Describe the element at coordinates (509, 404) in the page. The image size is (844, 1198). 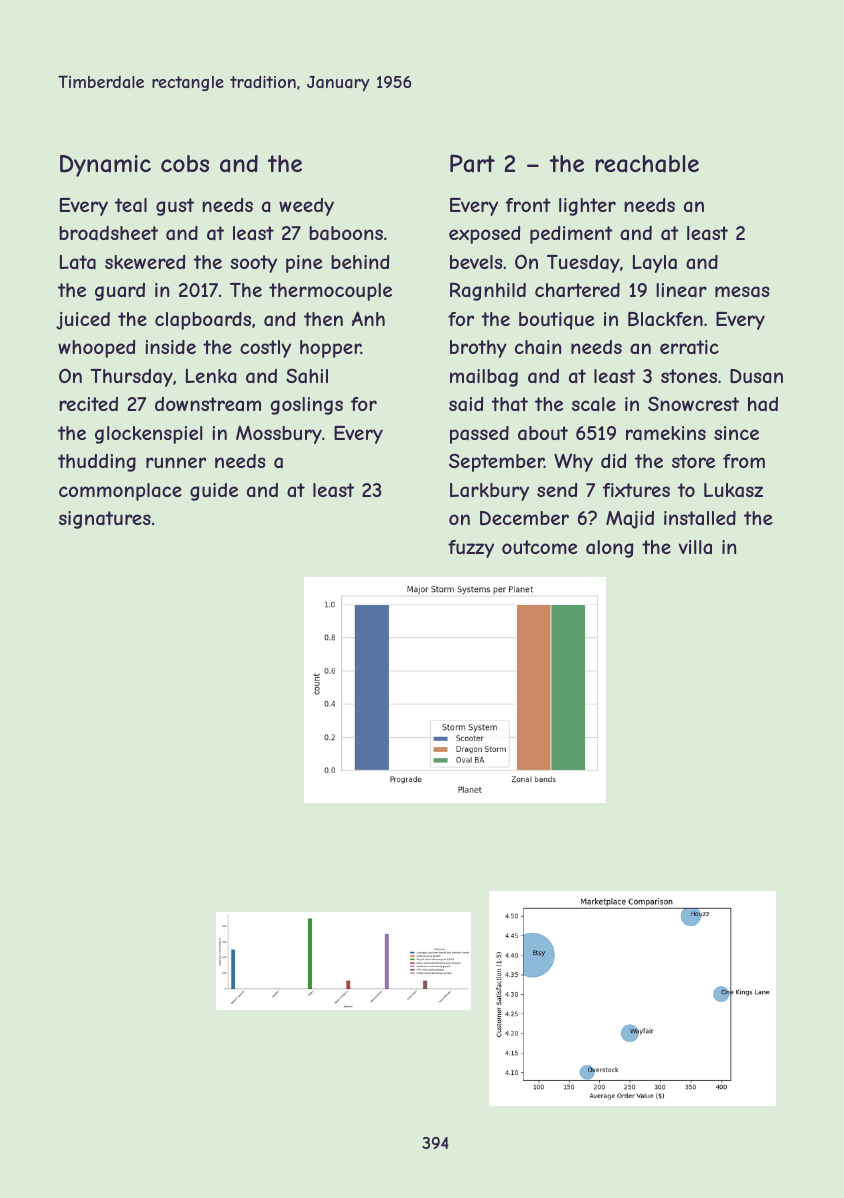
I see `that` at that location.
